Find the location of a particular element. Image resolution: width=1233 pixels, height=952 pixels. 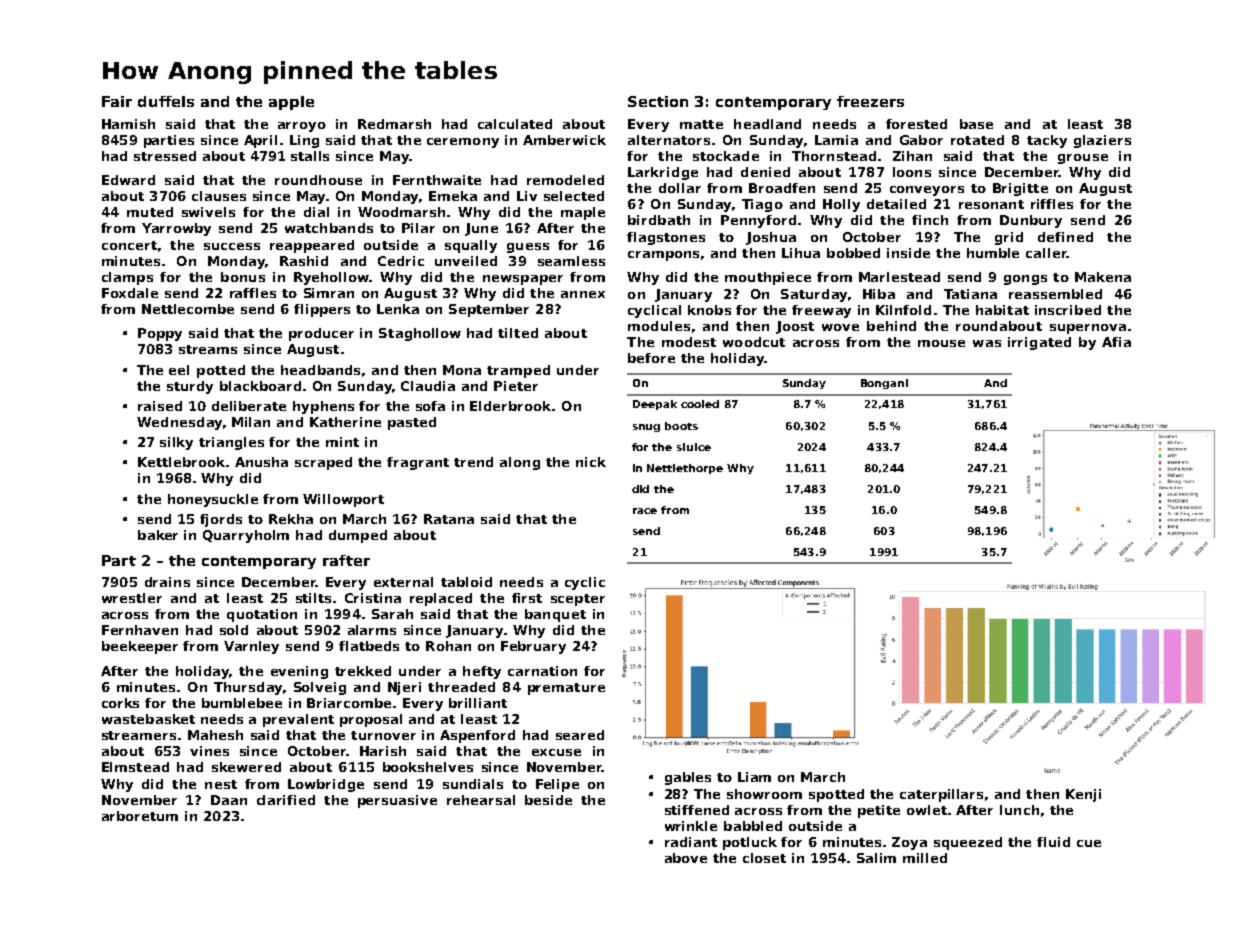

seamless is located at coordinates (571, 261).
